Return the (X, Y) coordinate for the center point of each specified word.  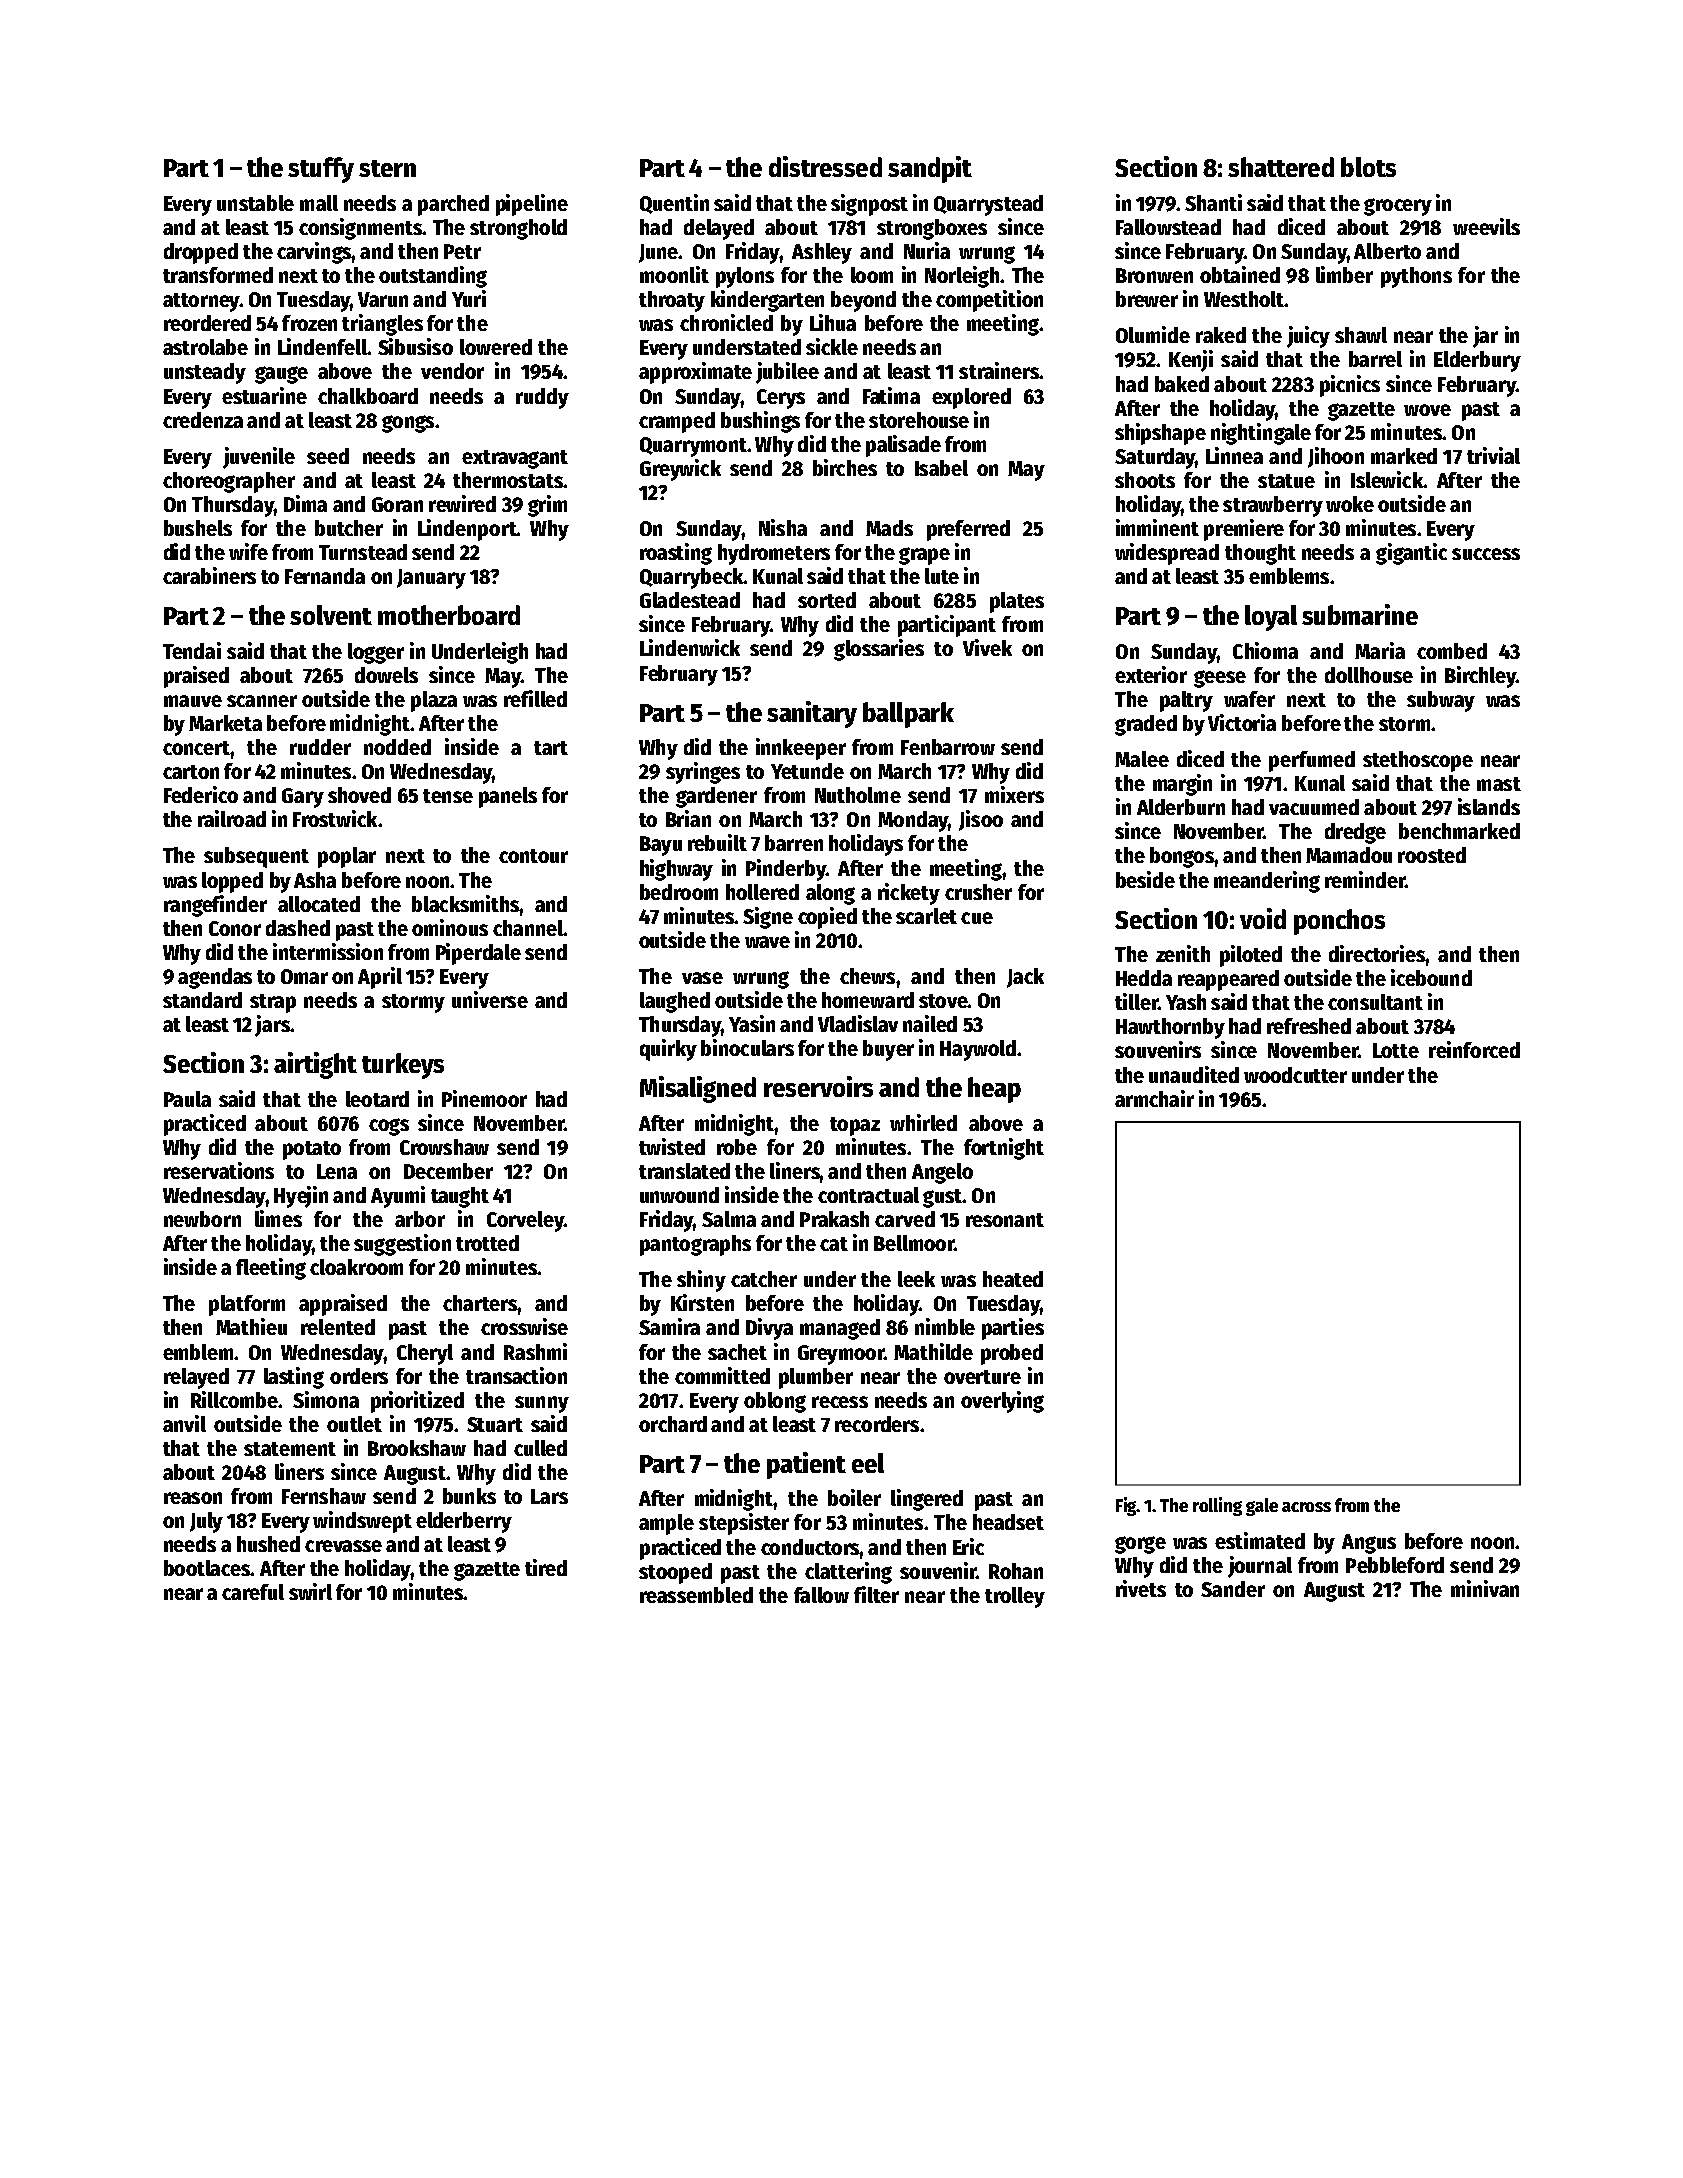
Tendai (192, 650)
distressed (825, 166)
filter (876, 1594)
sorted (827, 600)
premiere (1244, 530)
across (1306, 1507)
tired (546, 1567)
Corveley (525, 1221)
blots (1368, 167)
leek (916, 1279)
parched (453, 205)
